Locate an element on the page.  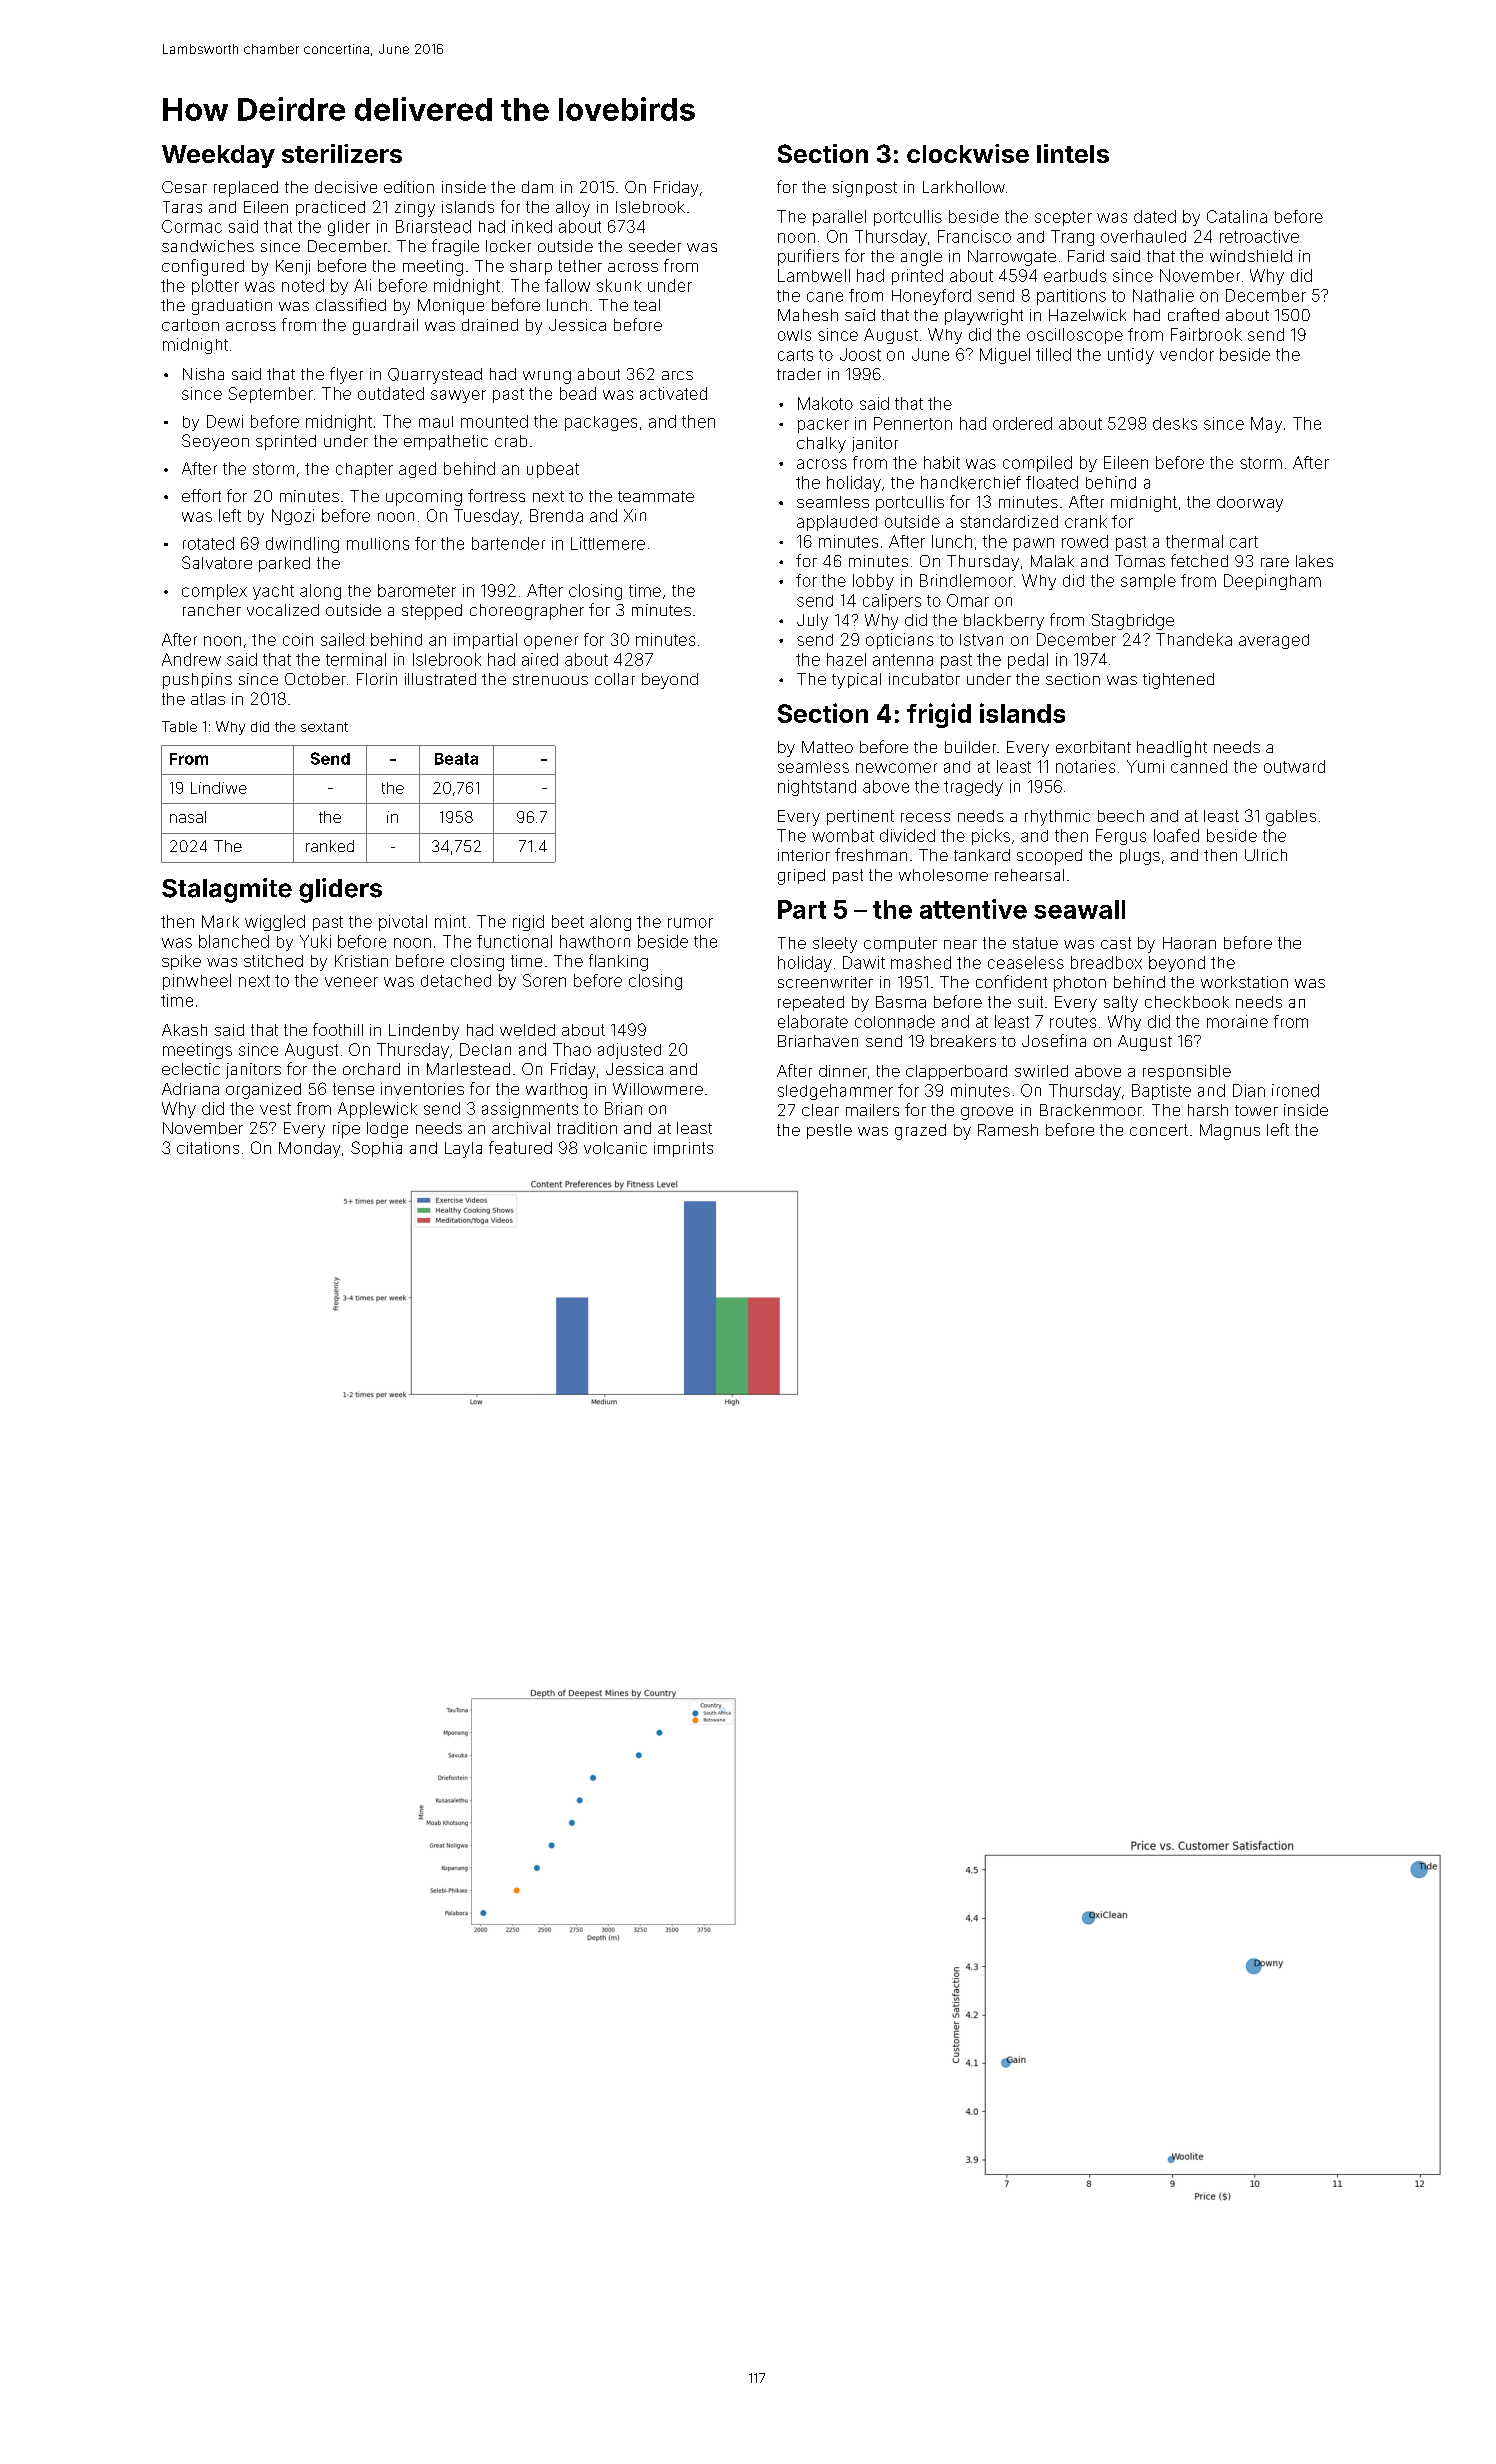
featured is located at coordinates (520, 1147).
